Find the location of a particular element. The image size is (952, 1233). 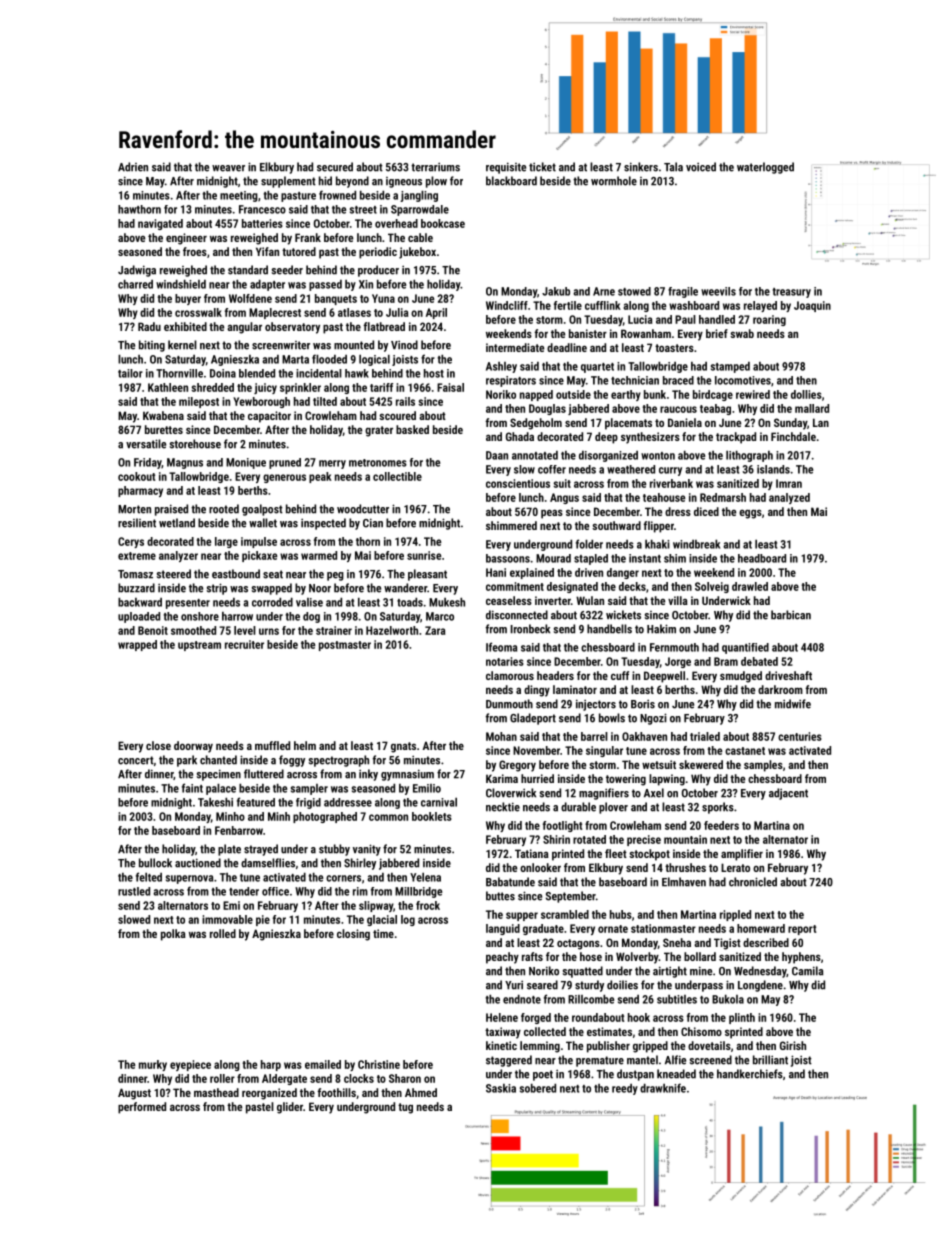

smudged is located at coordinates (741, 677).
